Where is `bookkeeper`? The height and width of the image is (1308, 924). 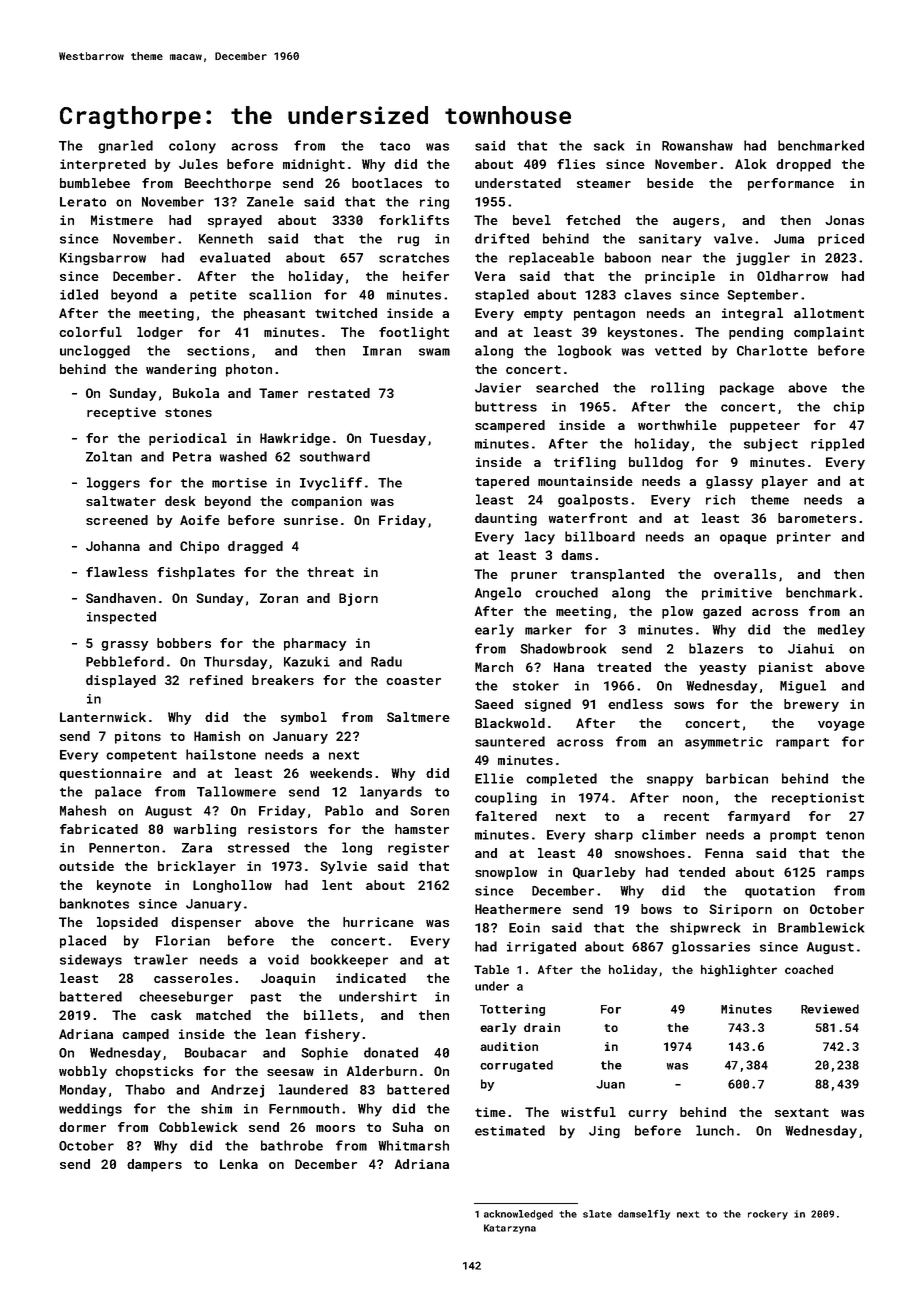
bookkeeper is located at coordinates (349, 960).
